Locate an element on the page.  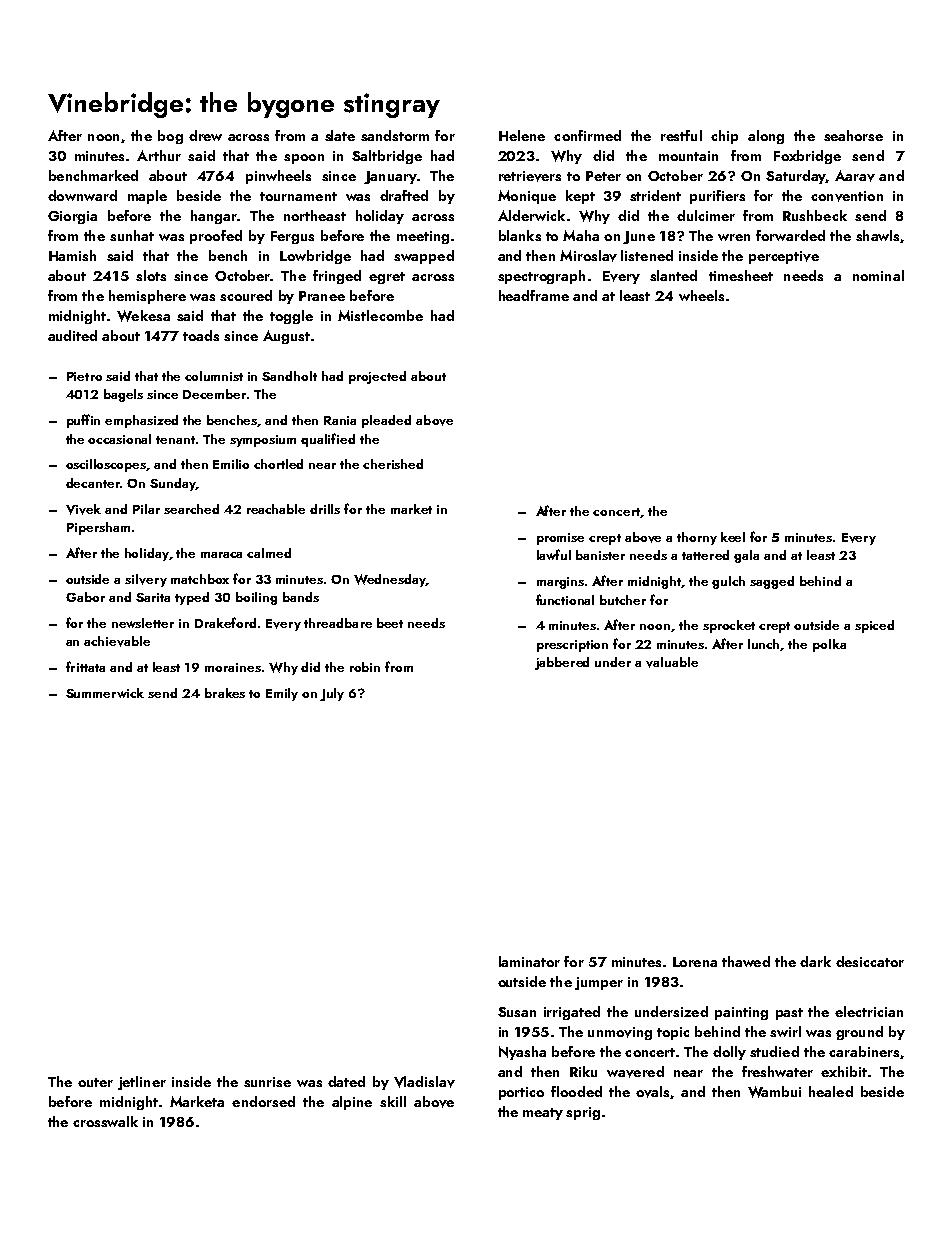
drew is located at coordinates (205, 135).
